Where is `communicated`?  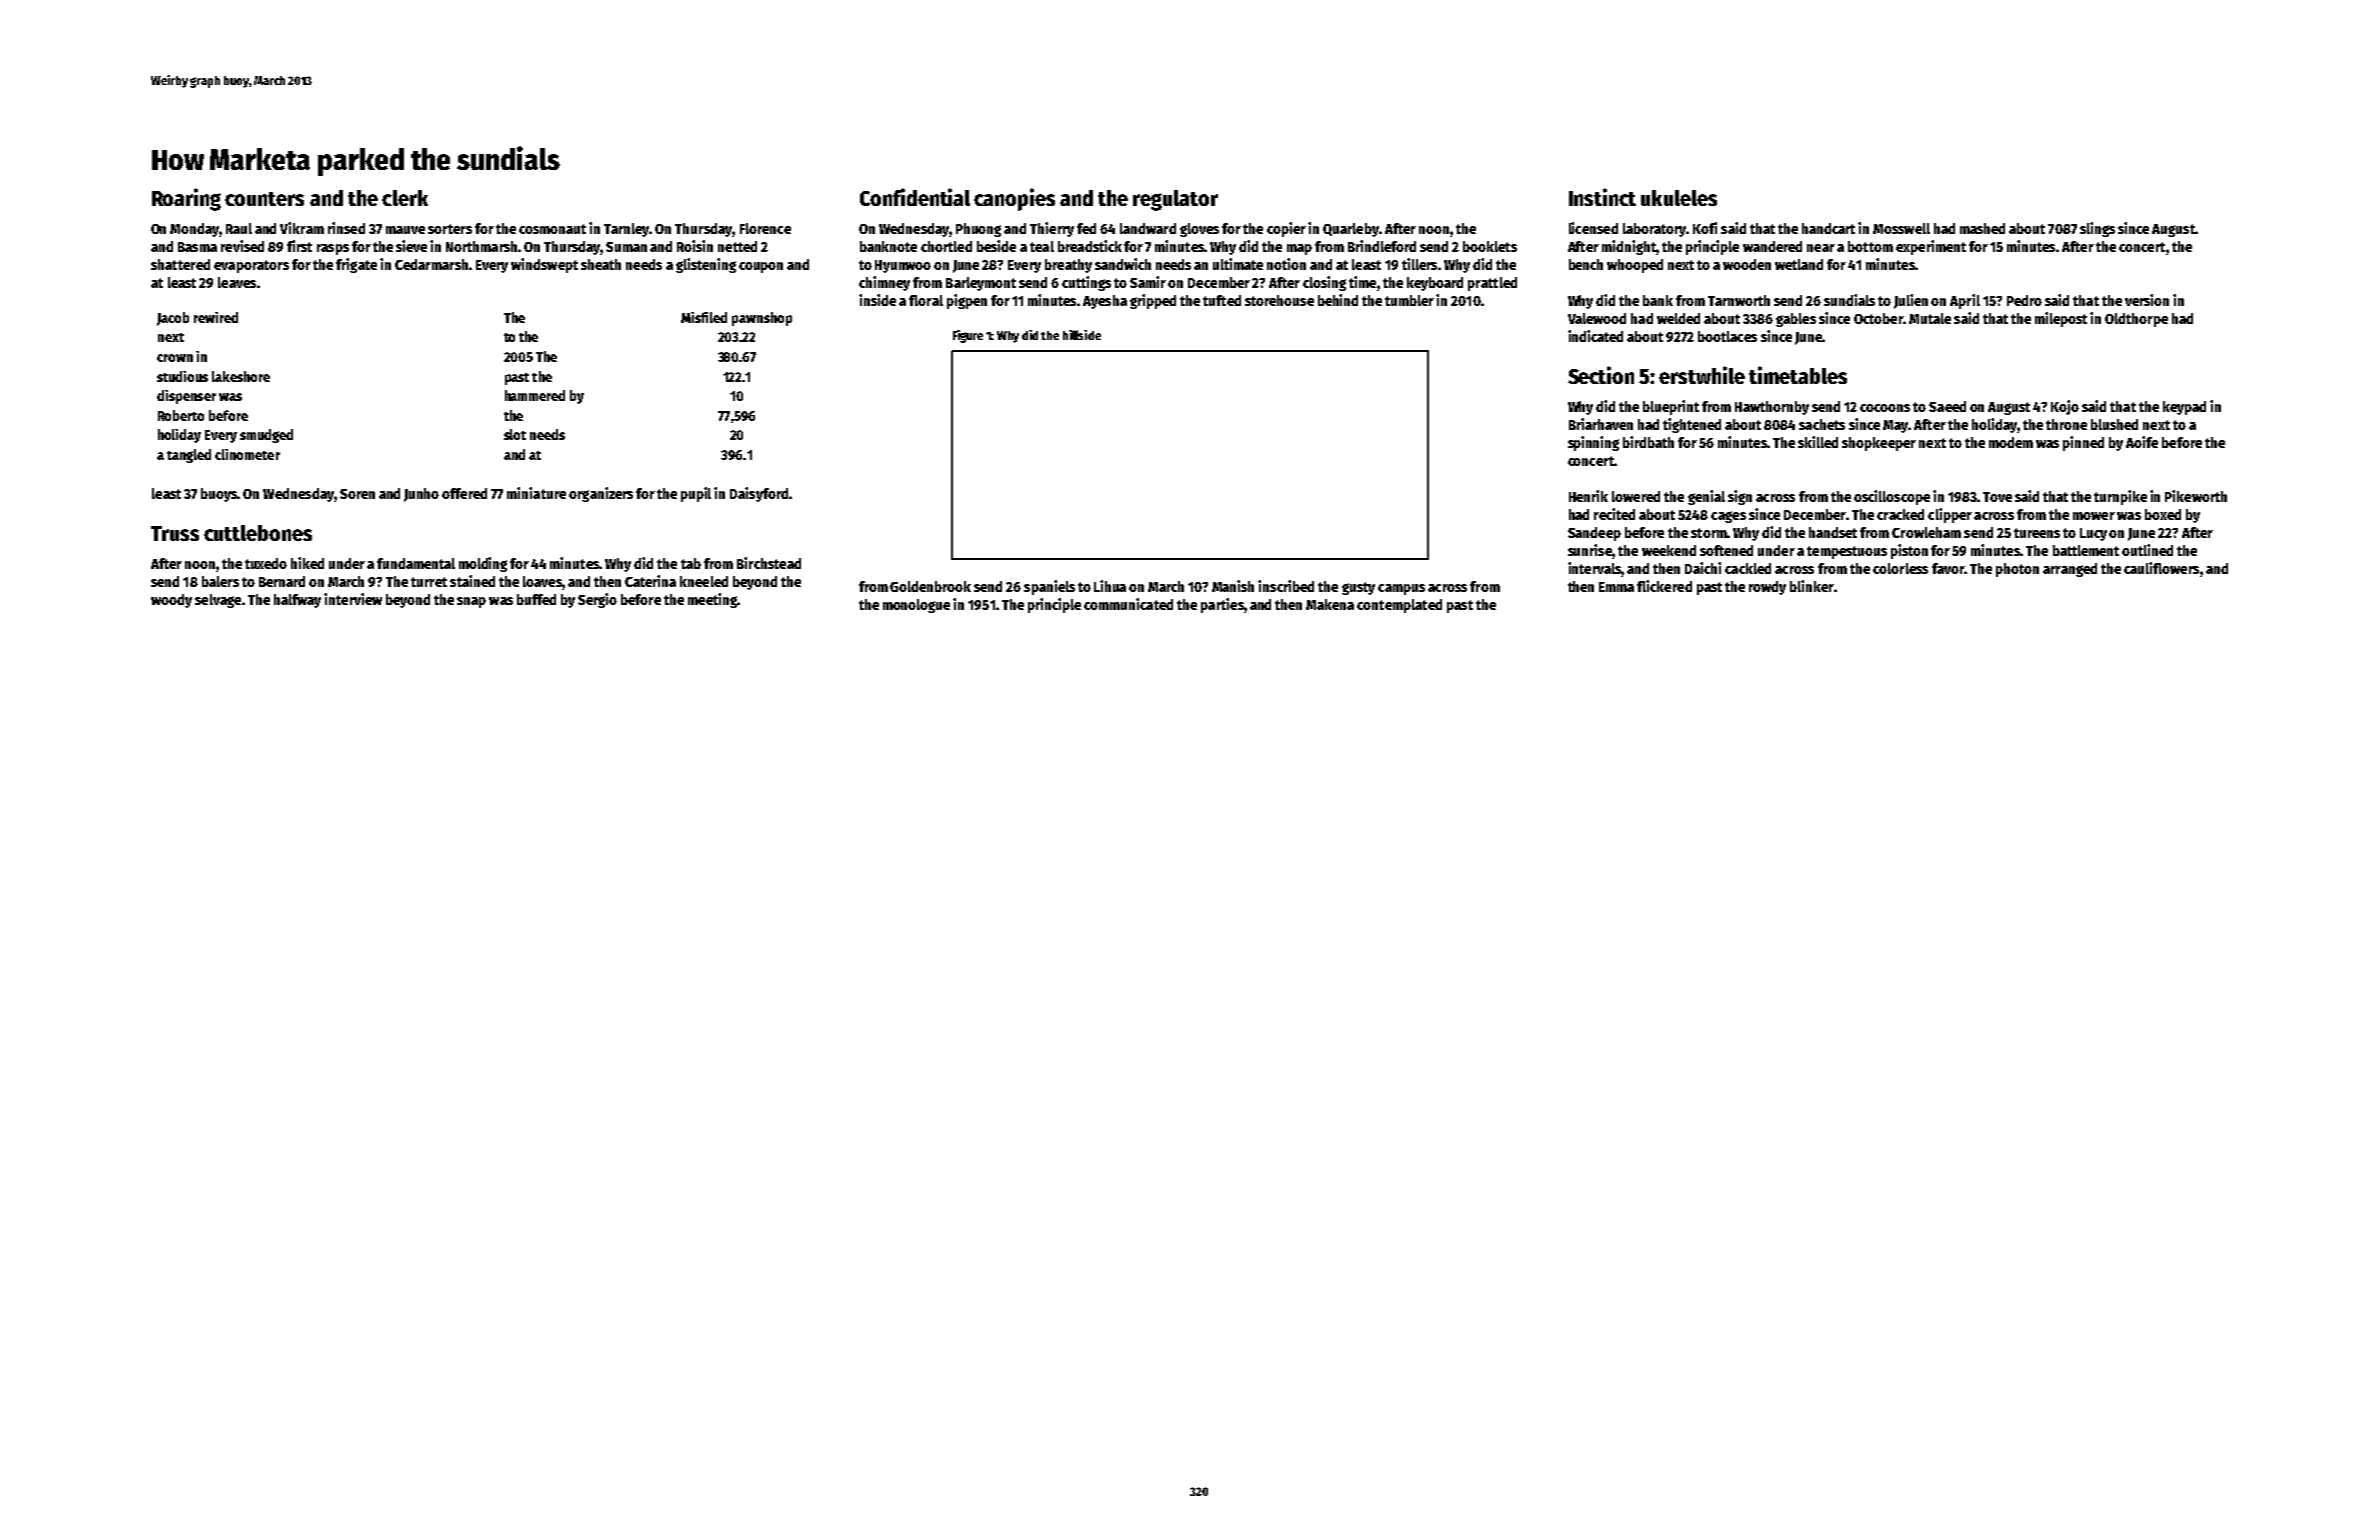
communicated is located at coordinates (1128, 604).
